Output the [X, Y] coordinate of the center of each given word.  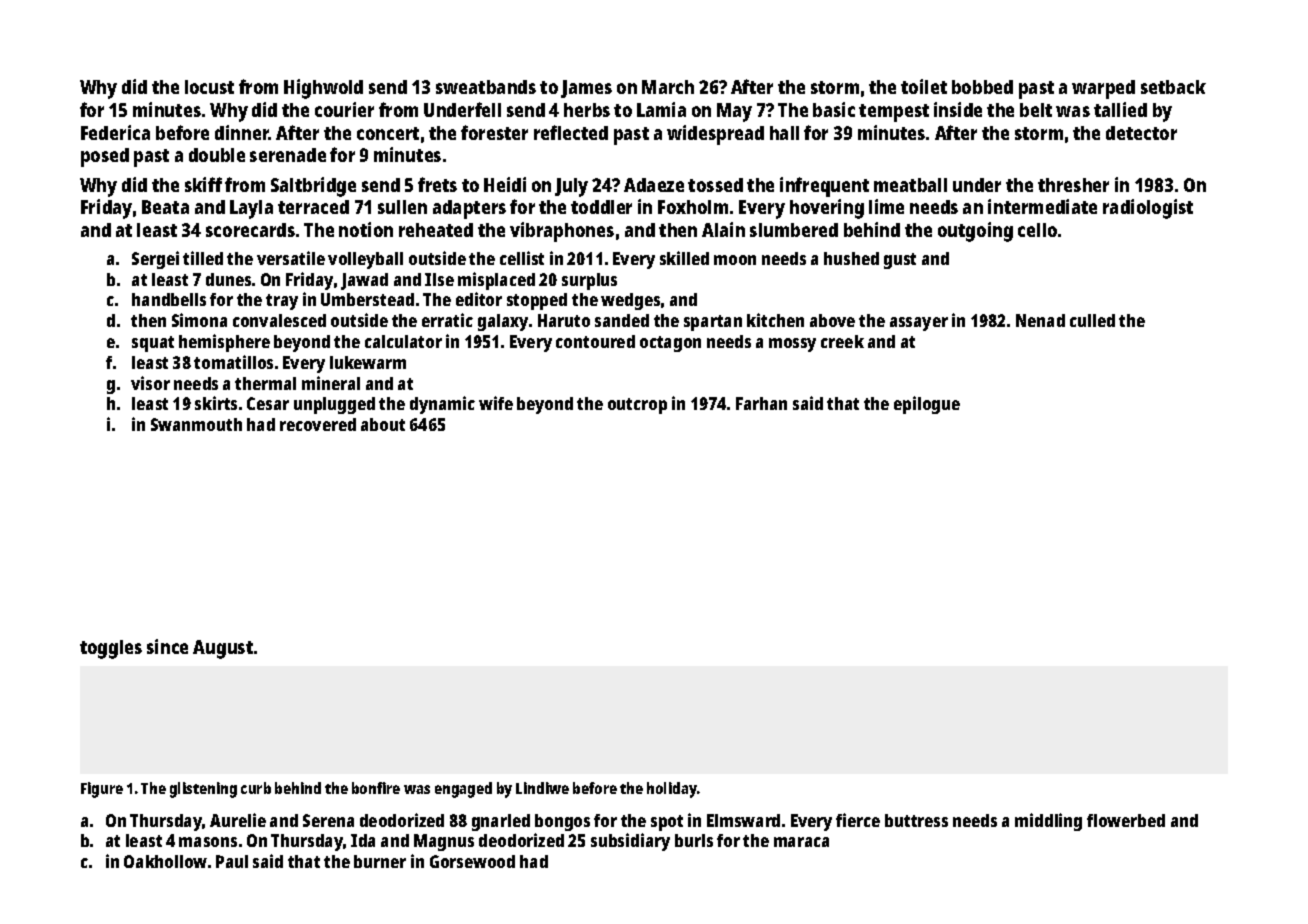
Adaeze [654, 185]
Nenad [1040, 320]
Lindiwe [542, 788]
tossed [715, 185]
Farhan [761, 403]
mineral [331, 383]
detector [1141, 133]
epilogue [927, 405]
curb [256, 788]
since [167, 646]
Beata [165, 207]
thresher [1073, 185]
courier [344, 109]
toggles [111, 649]
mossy [792, 345]
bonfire [376, 788]
